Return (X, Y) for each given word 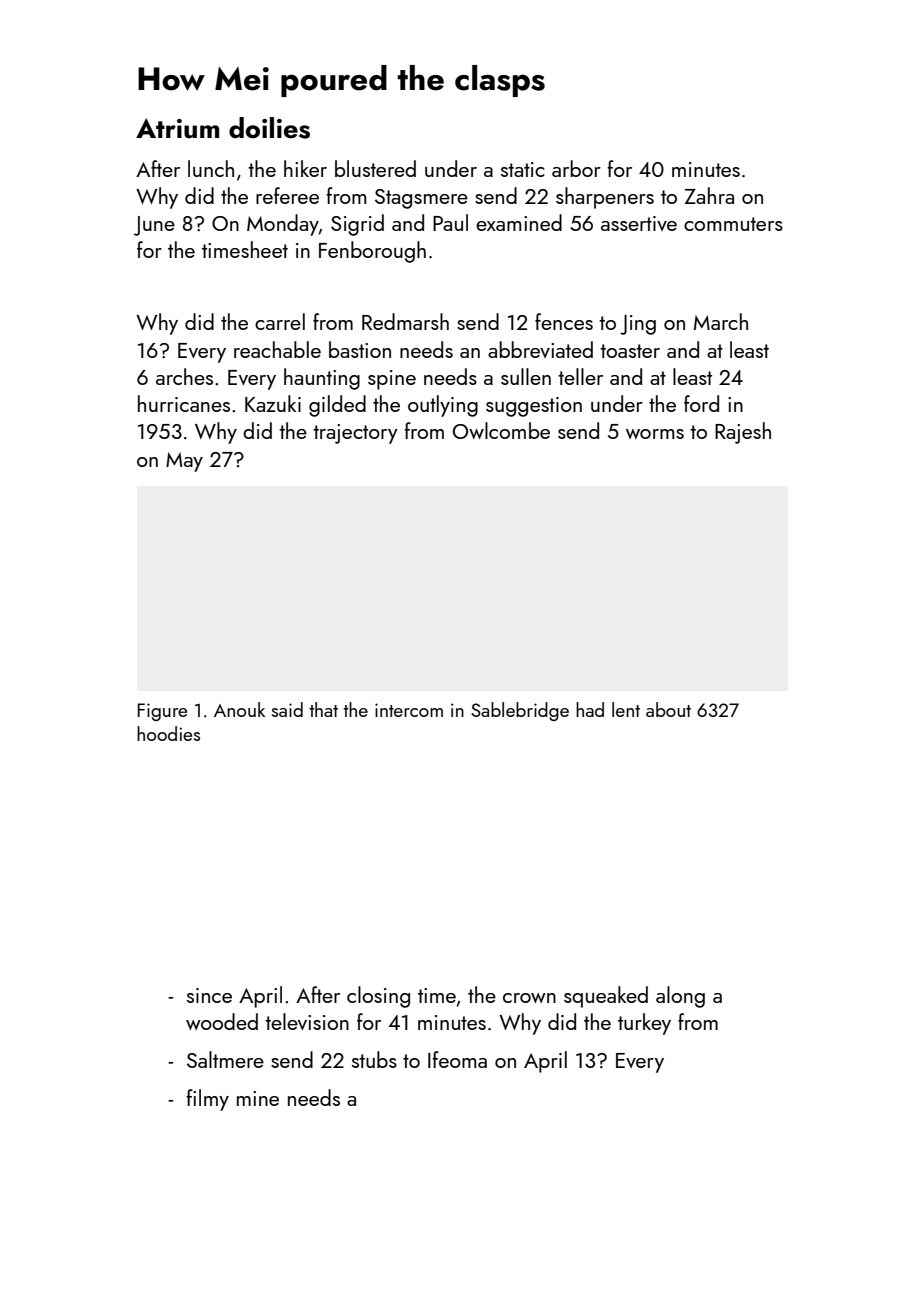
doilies (269, 128)
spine (392, 380)
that (323, 709)
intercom (409, 710)
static (523, 169)
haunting (322, 379)
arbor (576, 168)
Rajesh (743, 433)
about (668, 709)
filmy (208, 1100)
